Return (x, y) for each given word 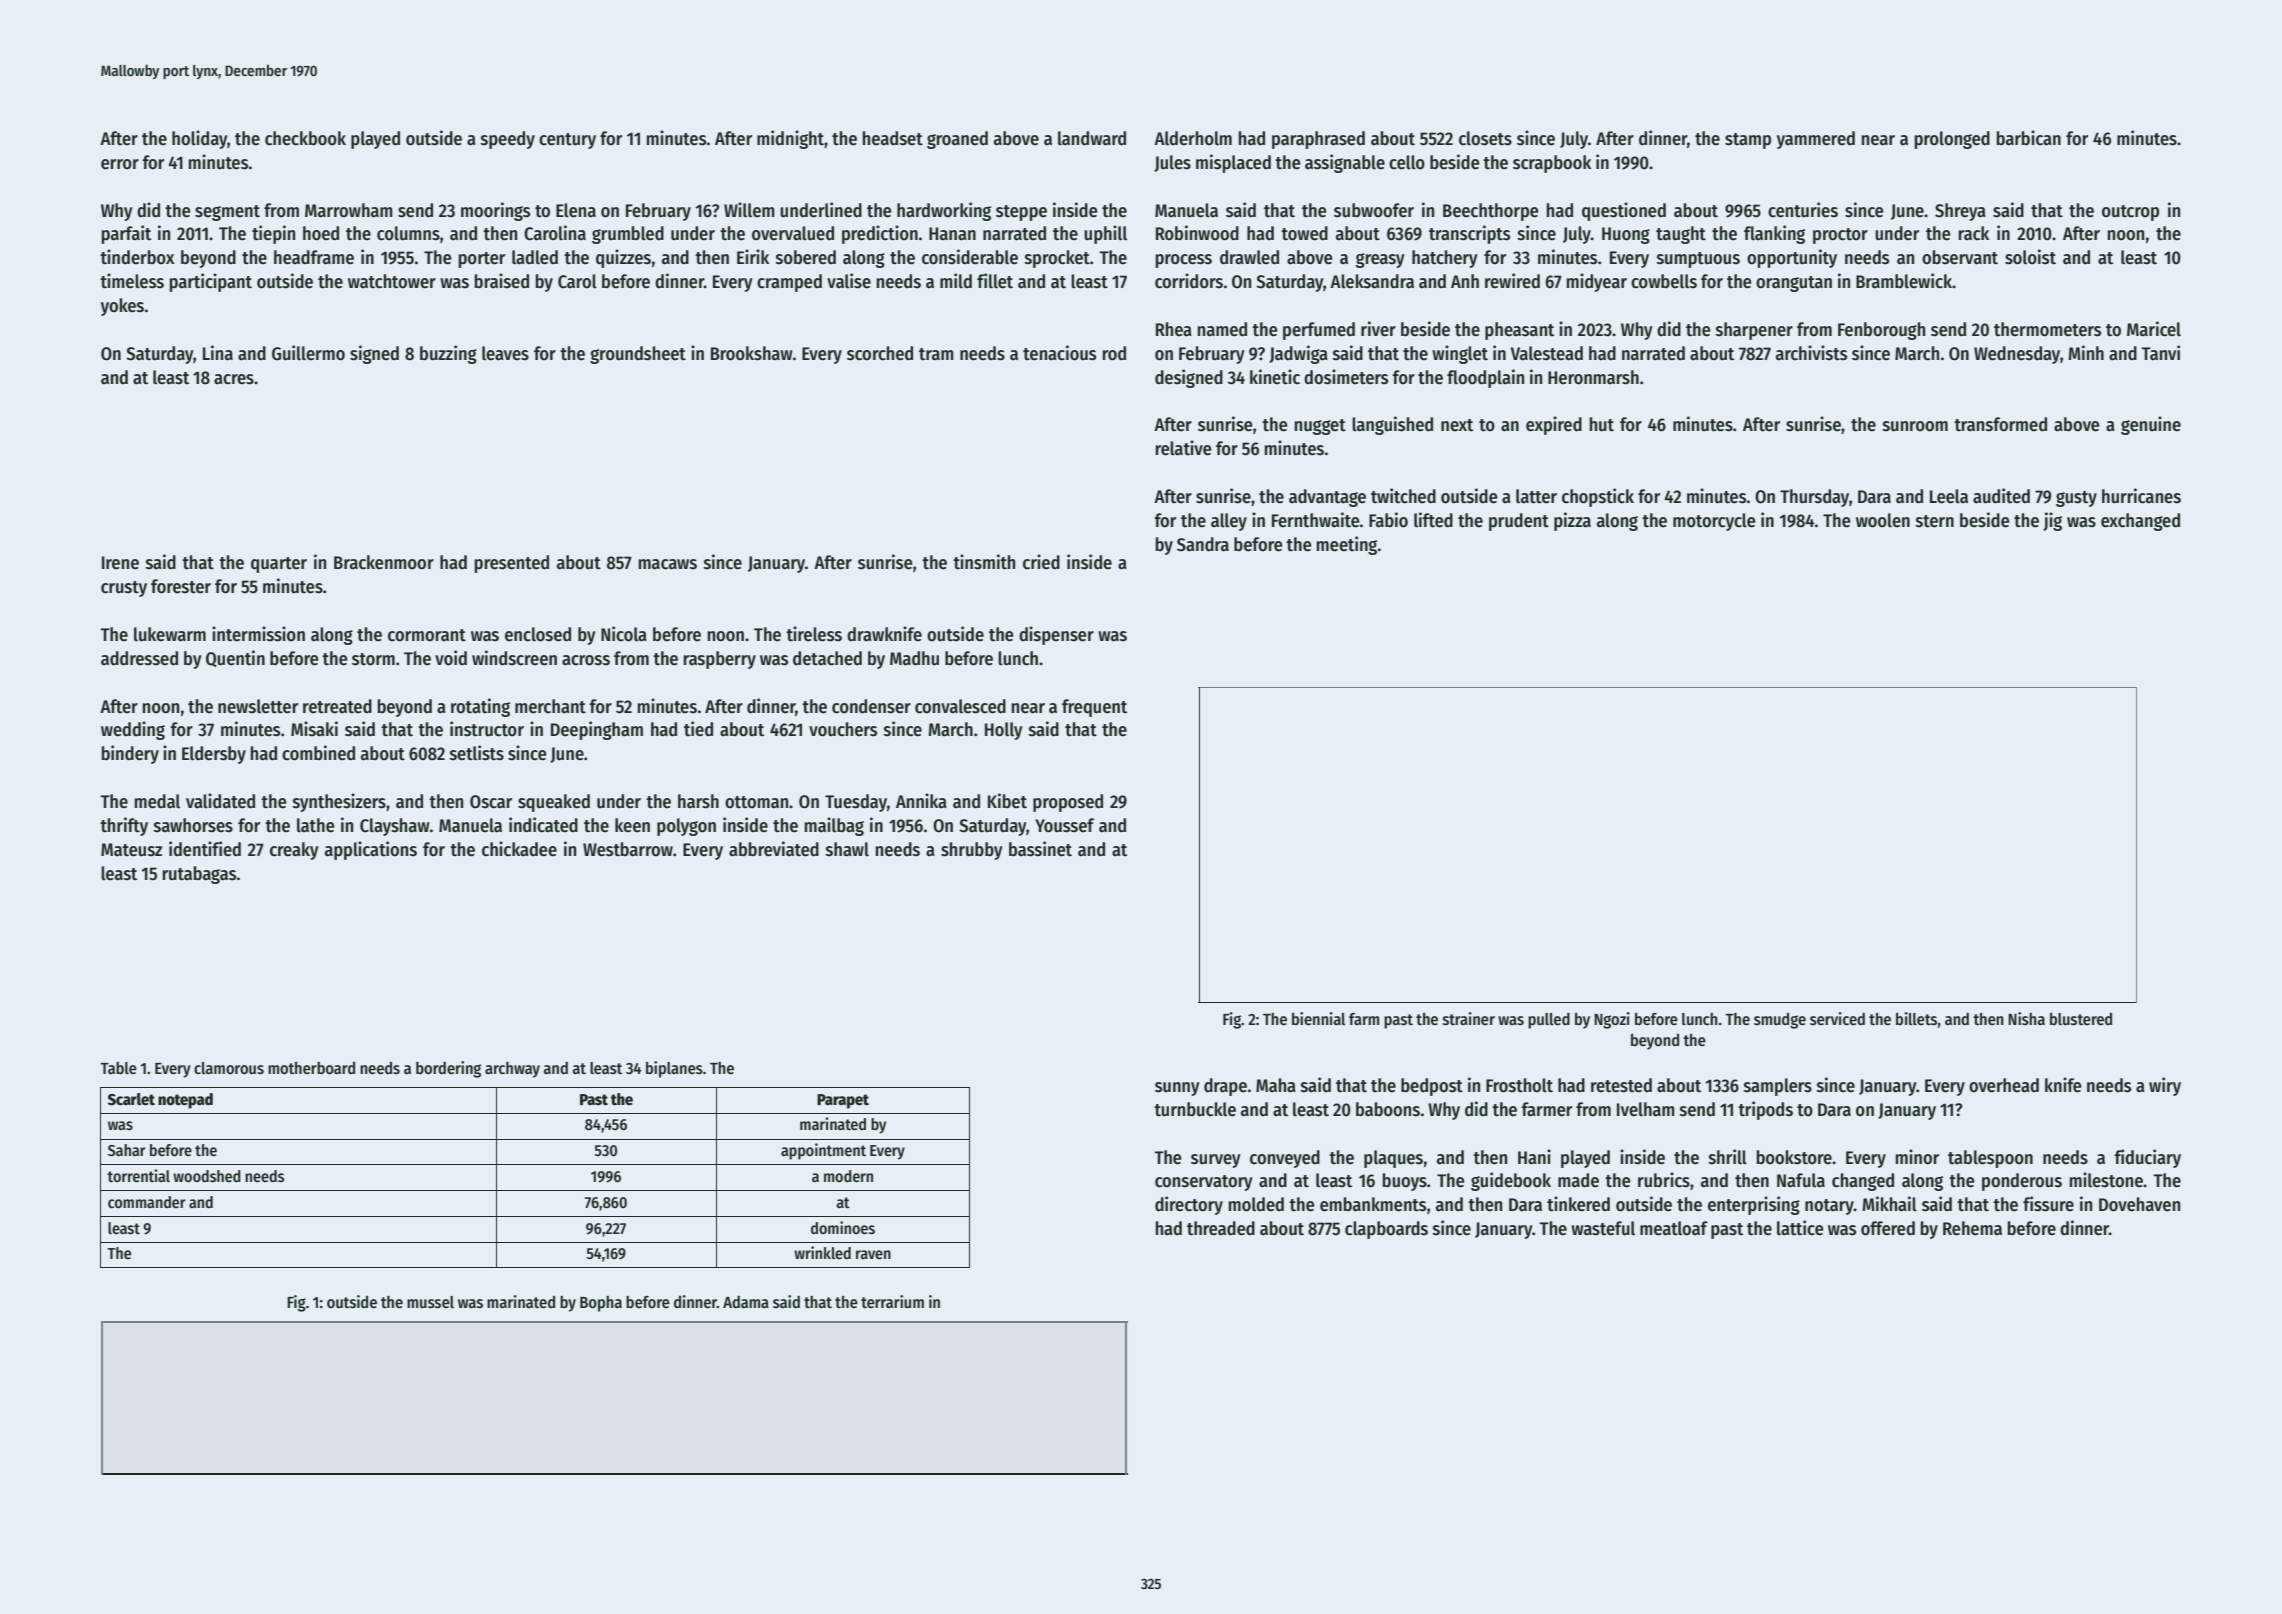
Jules (1172, 163)
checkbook (305, 138)
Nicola (624, 634)
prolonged (1952, 140)
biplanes (674, 1069)
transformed (2000, 424)
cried (1041, 562)
